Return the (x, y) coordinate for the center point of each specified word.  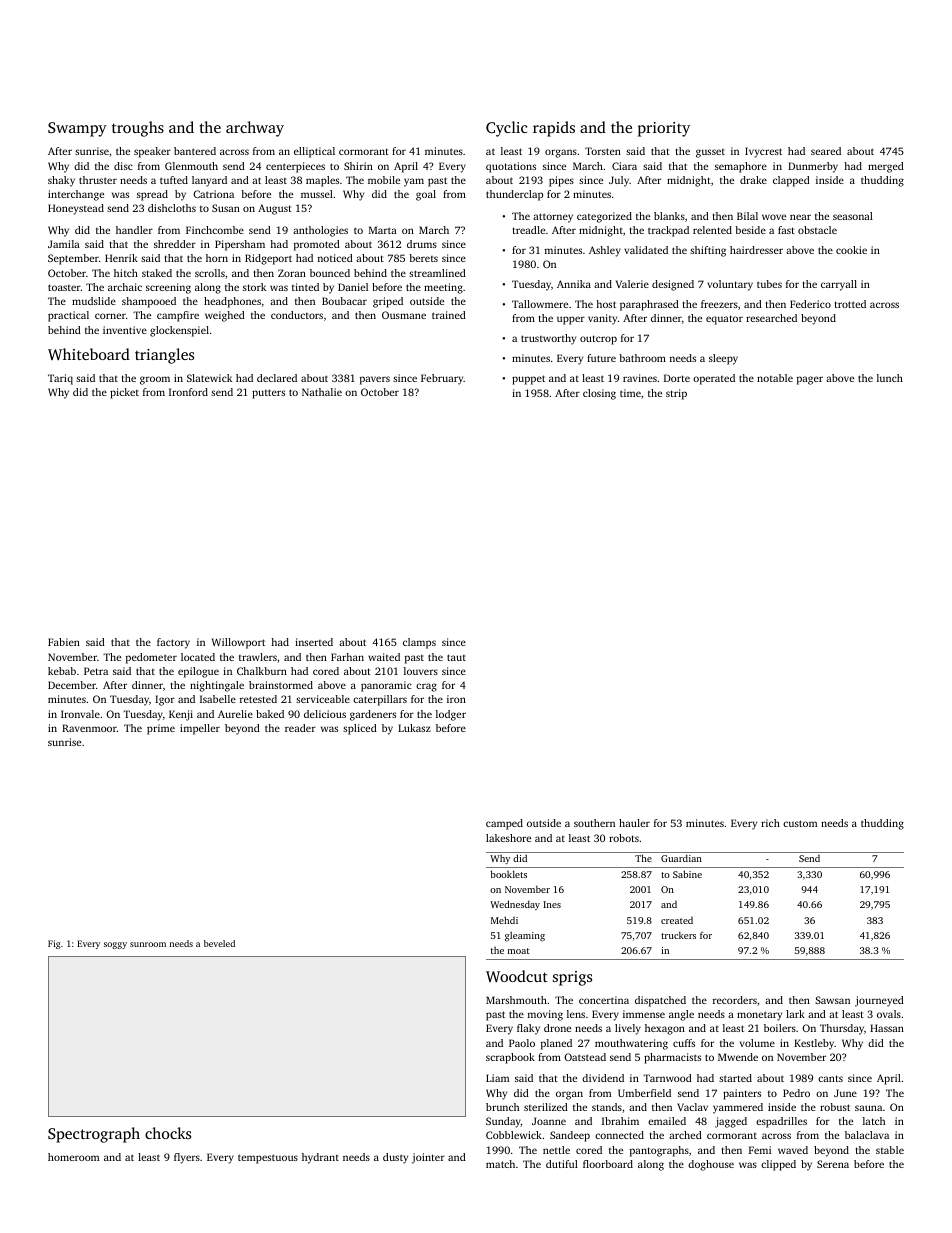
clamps (419, 643)
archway (255, 129)
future (601, 358)
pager (810, 380)
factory (173, 643)
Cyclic (506, 129)
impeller (200, 729)
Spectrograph (94, 1135)
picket (124, 393)
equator (724, 320)
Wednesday (515, 905)
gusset (710, 153)
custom (800, 823)
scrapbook (510, 1058)
